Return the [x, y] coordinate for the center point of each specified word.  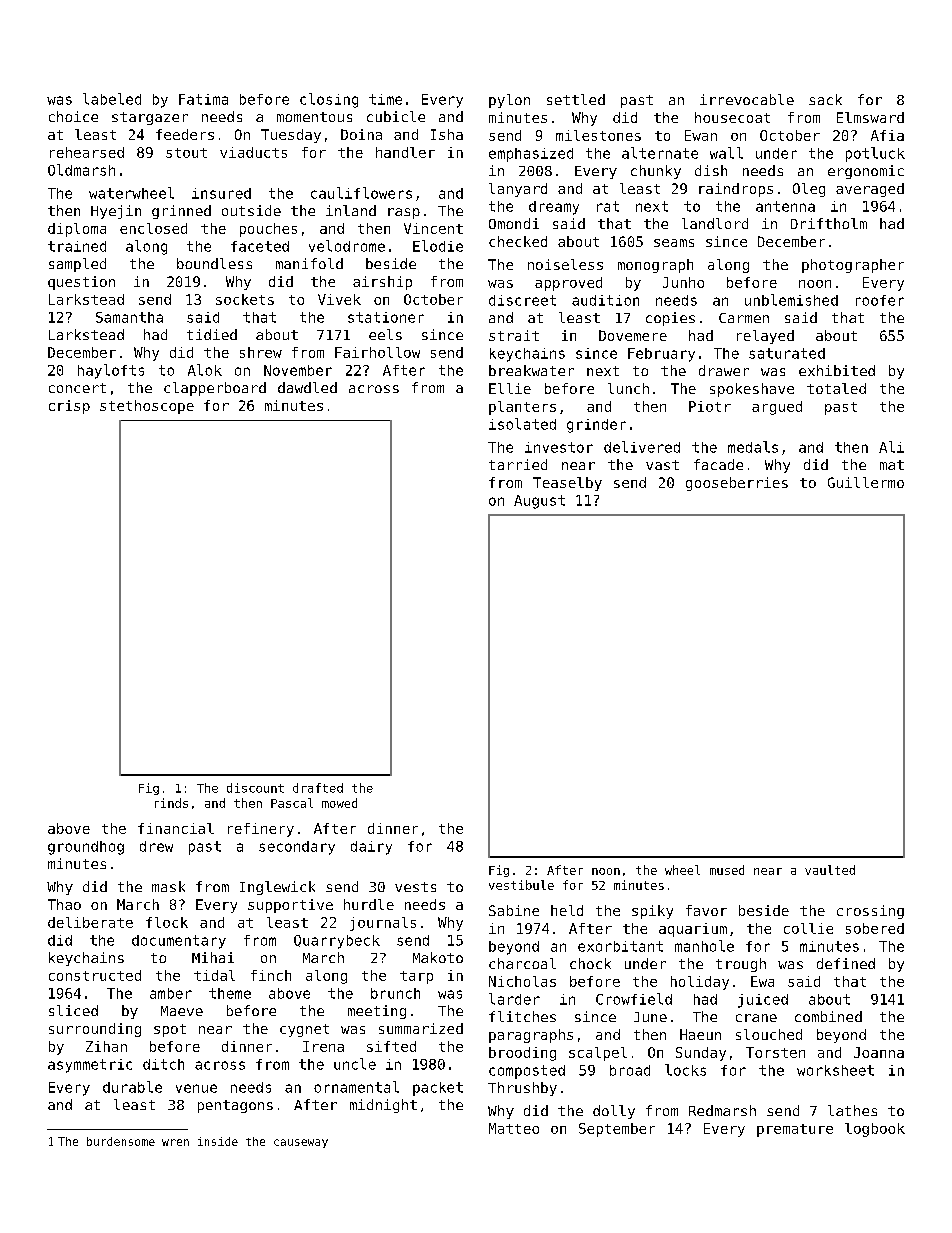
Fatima [203, 99]
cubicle [396, 116]
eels [385, 334]
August [539, 502]
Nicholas [522, 981]
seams [674, 243]
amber [171, 993]
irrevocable [747, 99]
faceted [260, 246]
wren [175, 1142]
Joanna [879, 1052]
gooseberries [737, 484]
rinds [171, 803]
